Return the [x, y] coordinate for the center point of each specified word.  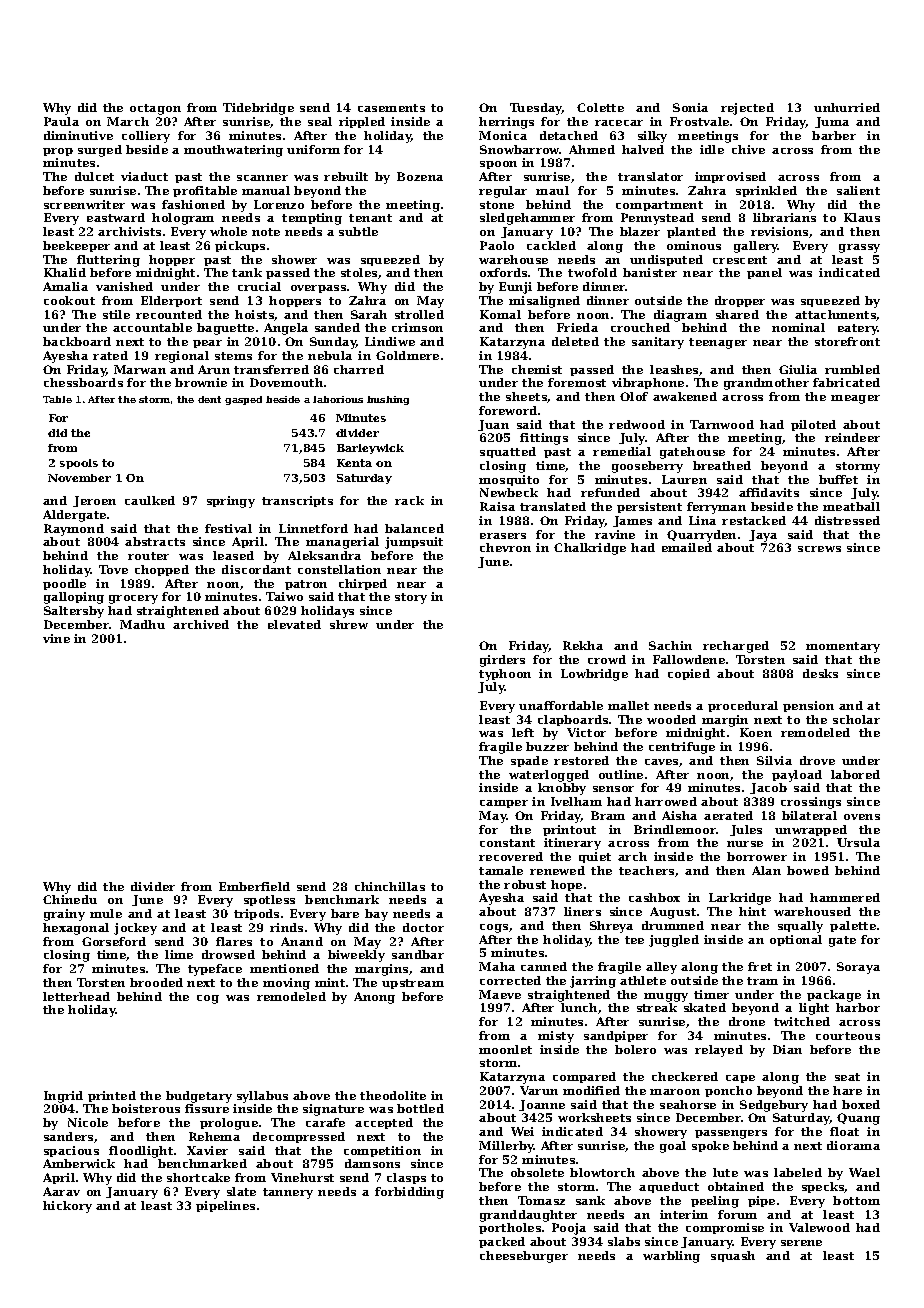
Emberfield [254, 886]
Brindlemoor [675, 829]
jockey [135, 929]
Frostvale [699, 121]
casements [391, 108]
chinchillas [390, 886]
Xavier [207, 1150]
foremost [577, 382]
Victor [586, 732]
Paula [61, 121]
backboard [77, 341]
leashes [674, 369]
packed [502, 1242]
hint [752, 911]
